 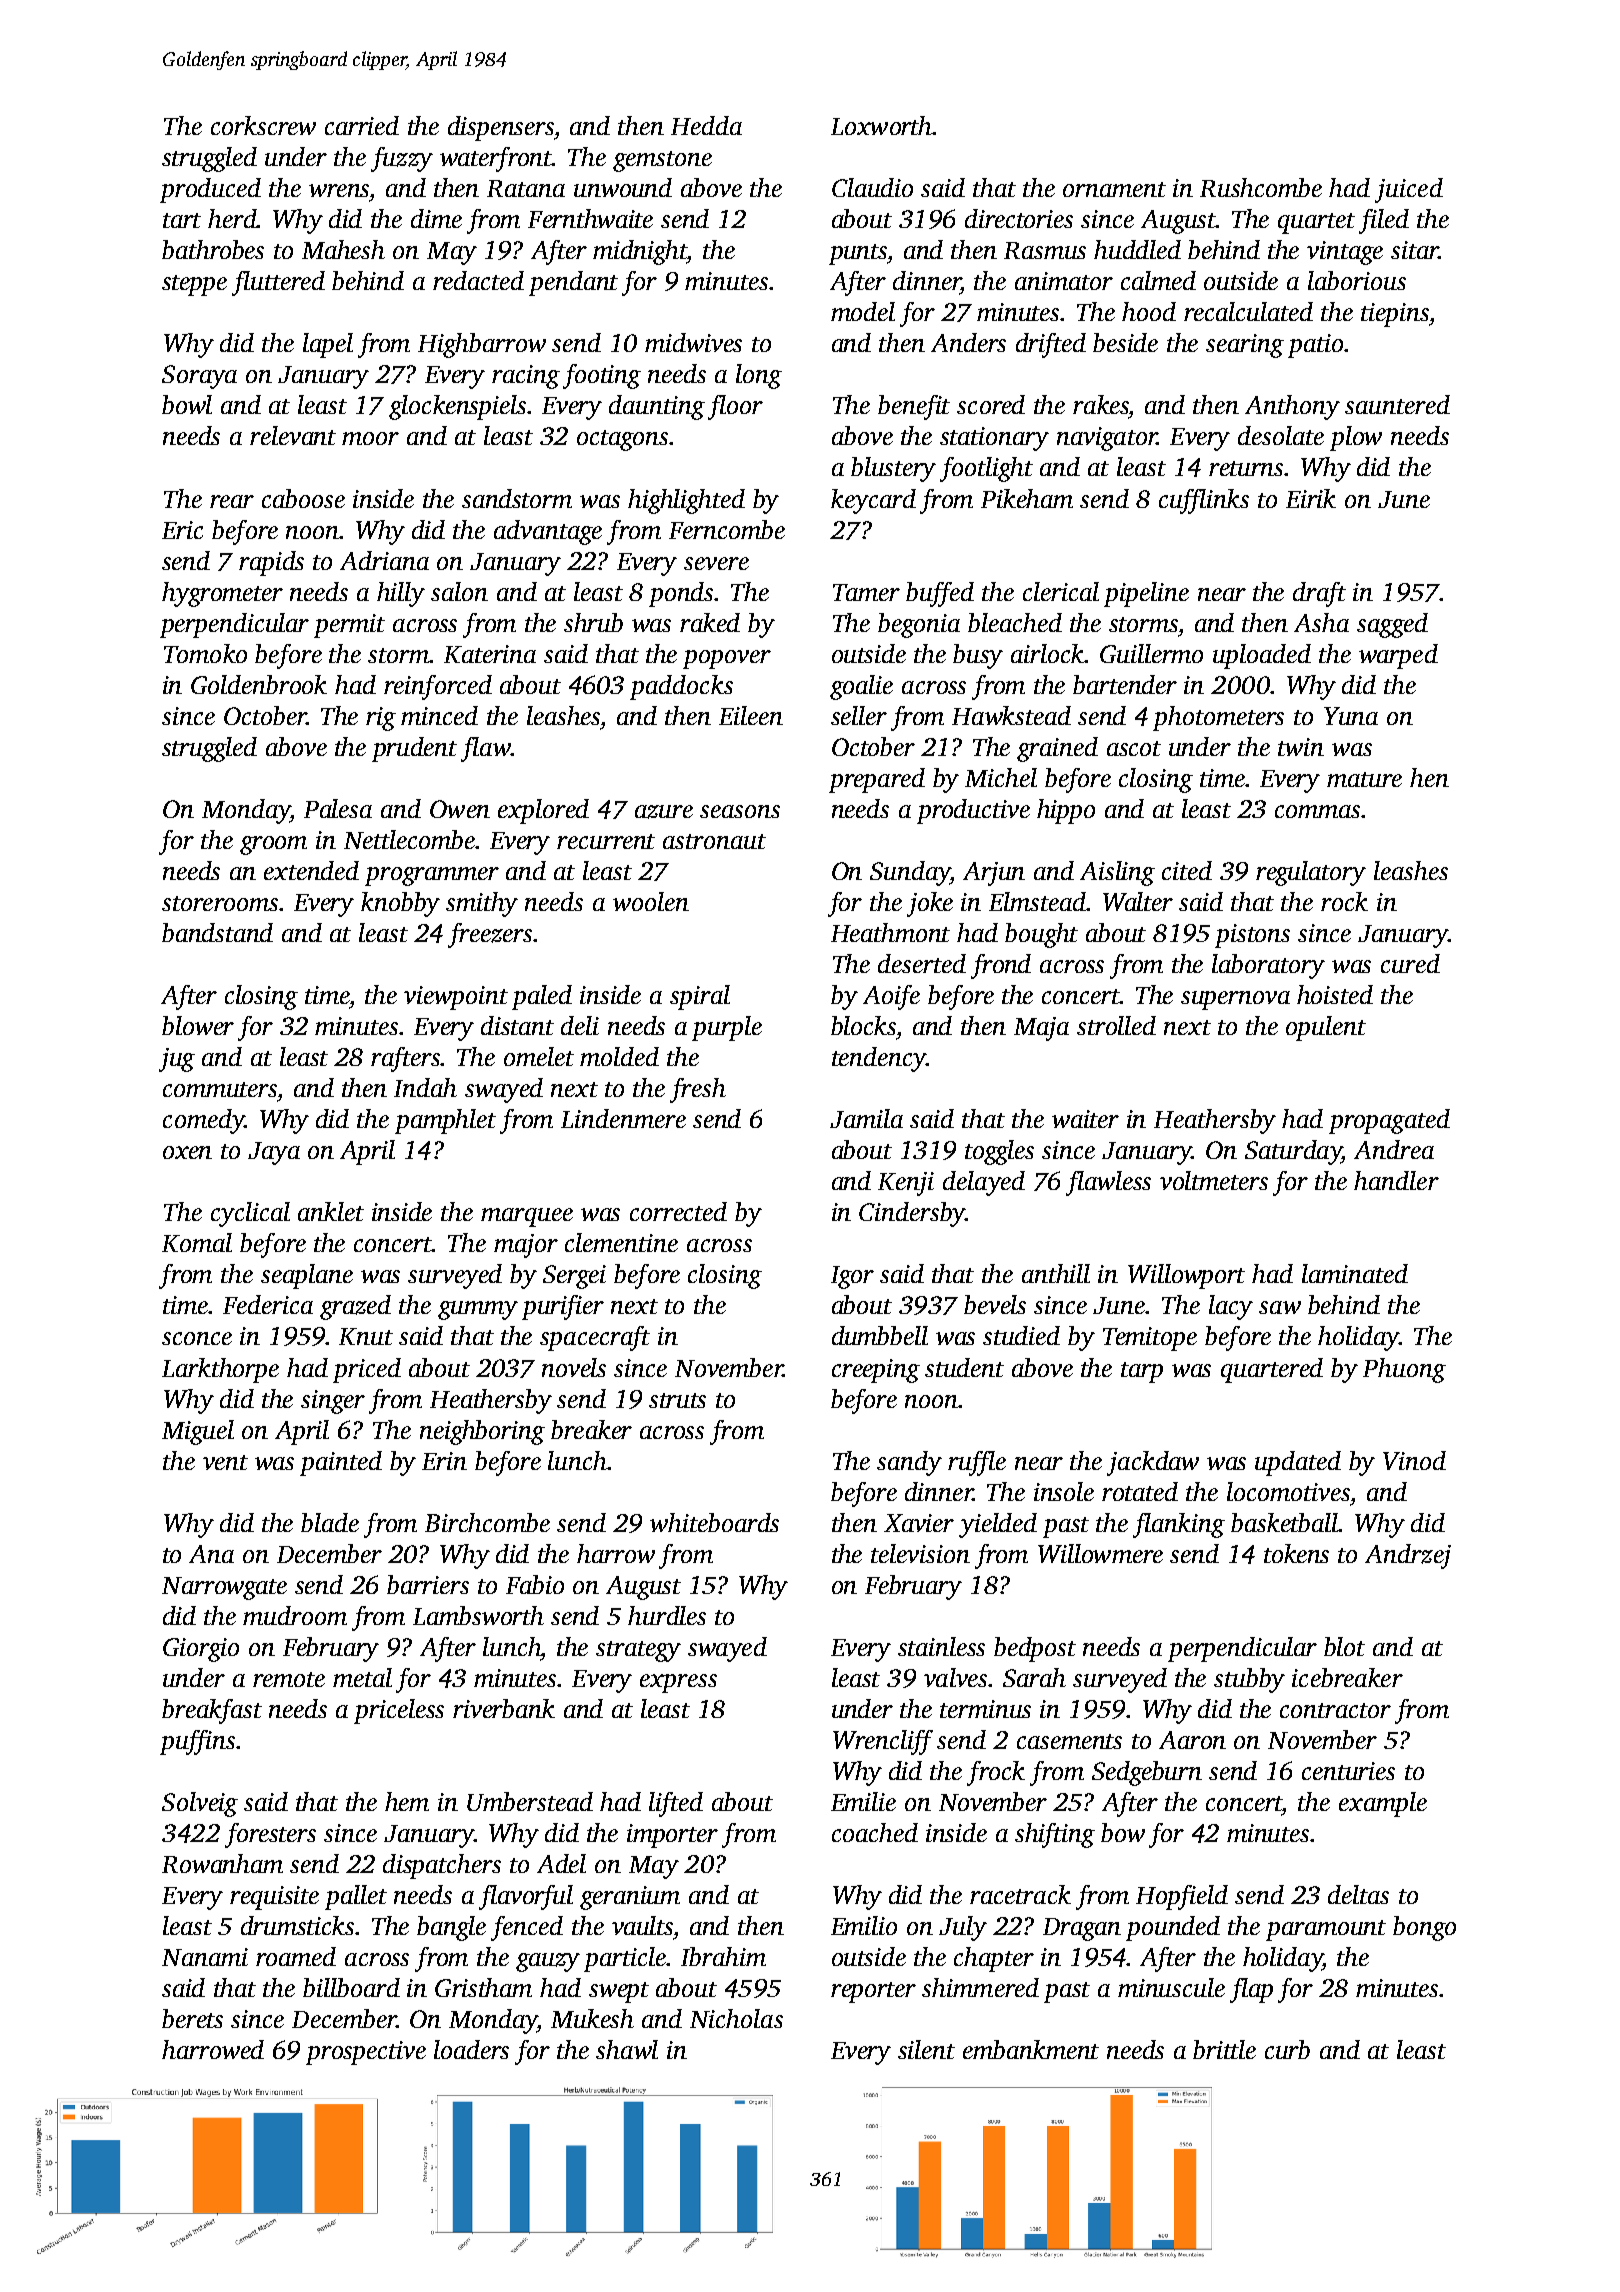 I want to click on brittle, so click(x=1224, y=2049).
